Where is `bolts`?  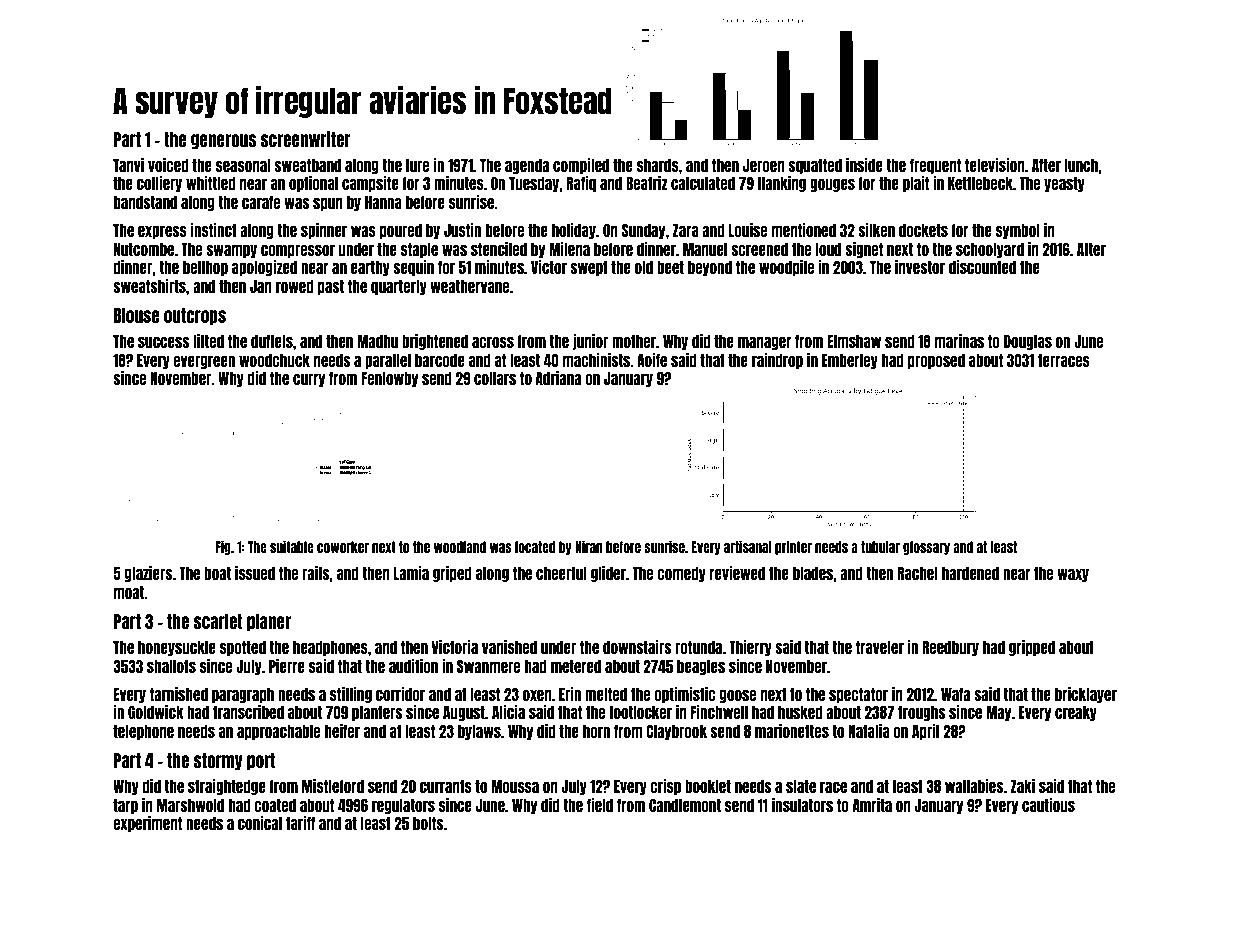
bolts is located at coordinates (428, 823).
